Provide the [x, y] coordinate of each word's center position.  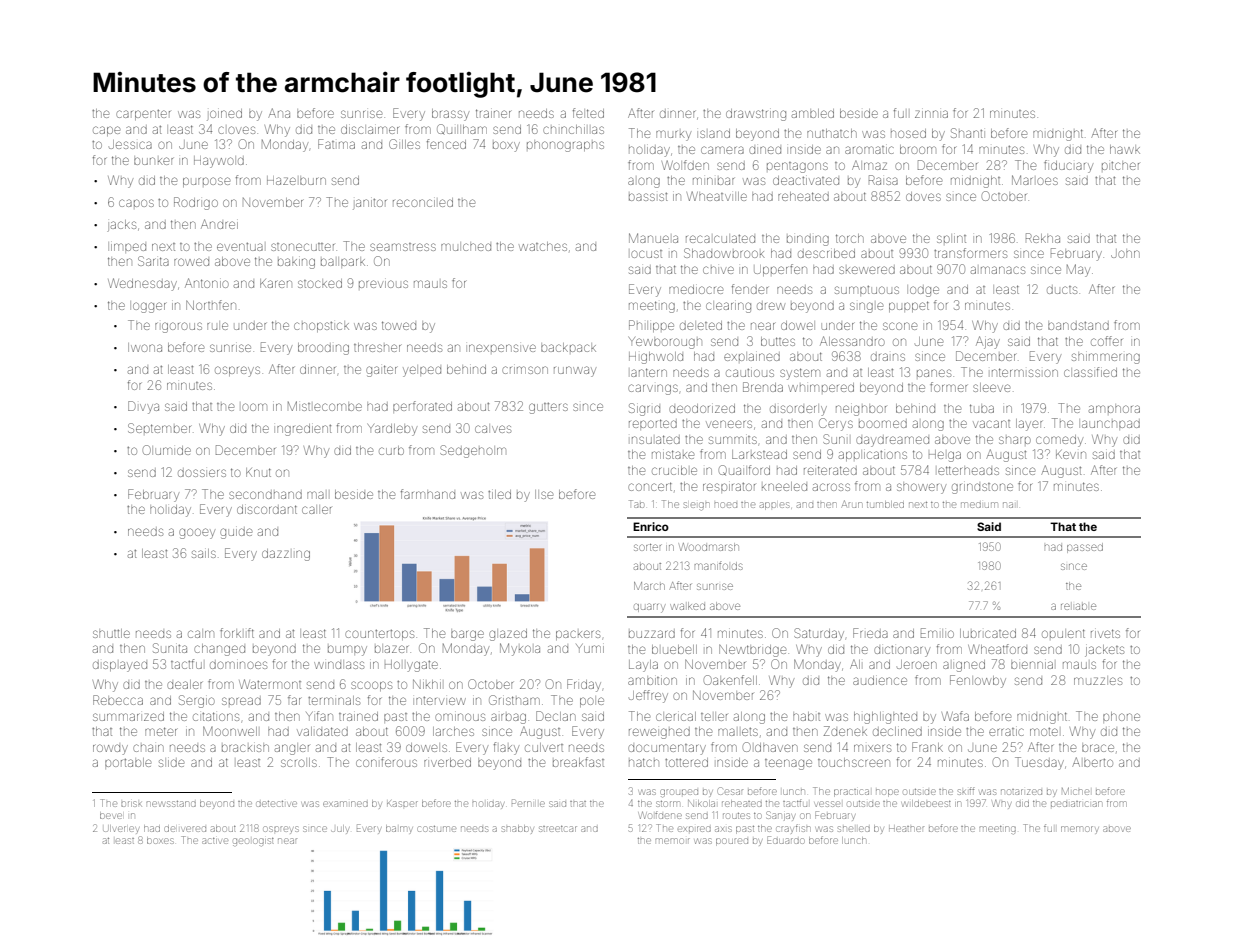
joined [224, 115]
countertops [379, 635]
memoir [672, 841]
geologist [253, 842]
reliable [1078, 606]
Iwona [145, 347]
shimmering [1106, 358]
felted [588, 113]
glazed [508, 635]
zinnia [931, 114]
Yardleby [392, 430]
